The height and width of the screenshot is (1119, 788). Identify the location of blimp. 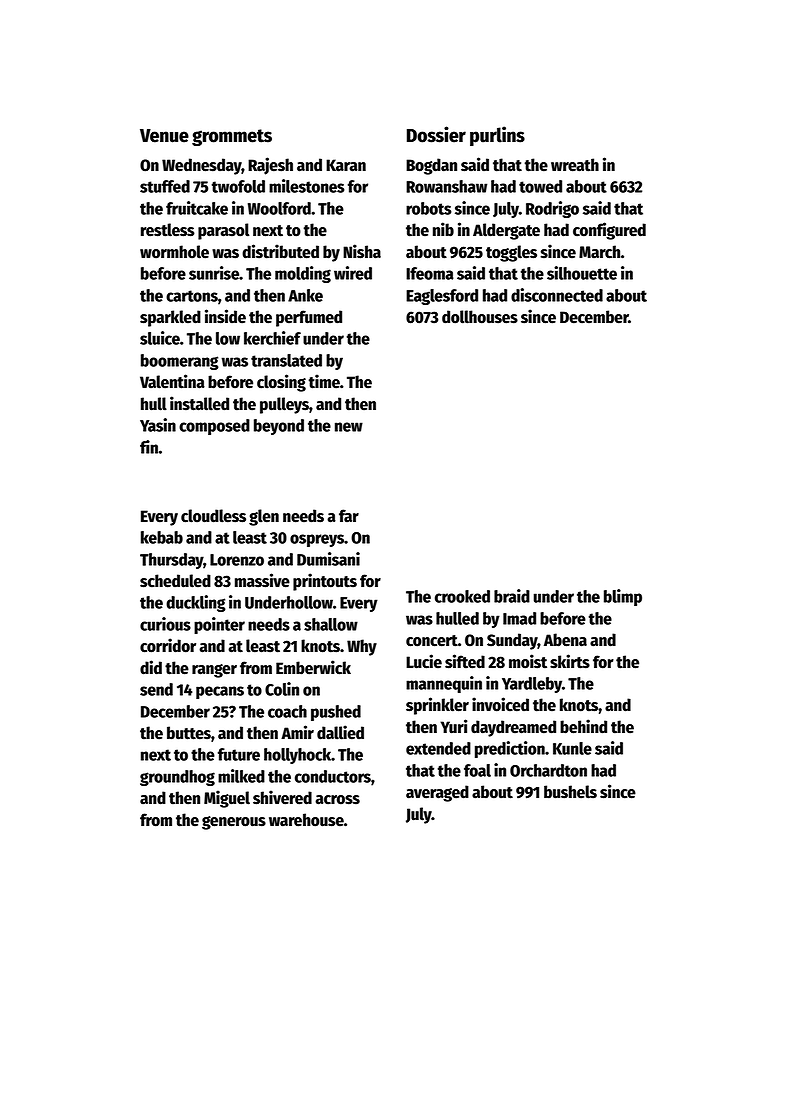
(623, 597).
